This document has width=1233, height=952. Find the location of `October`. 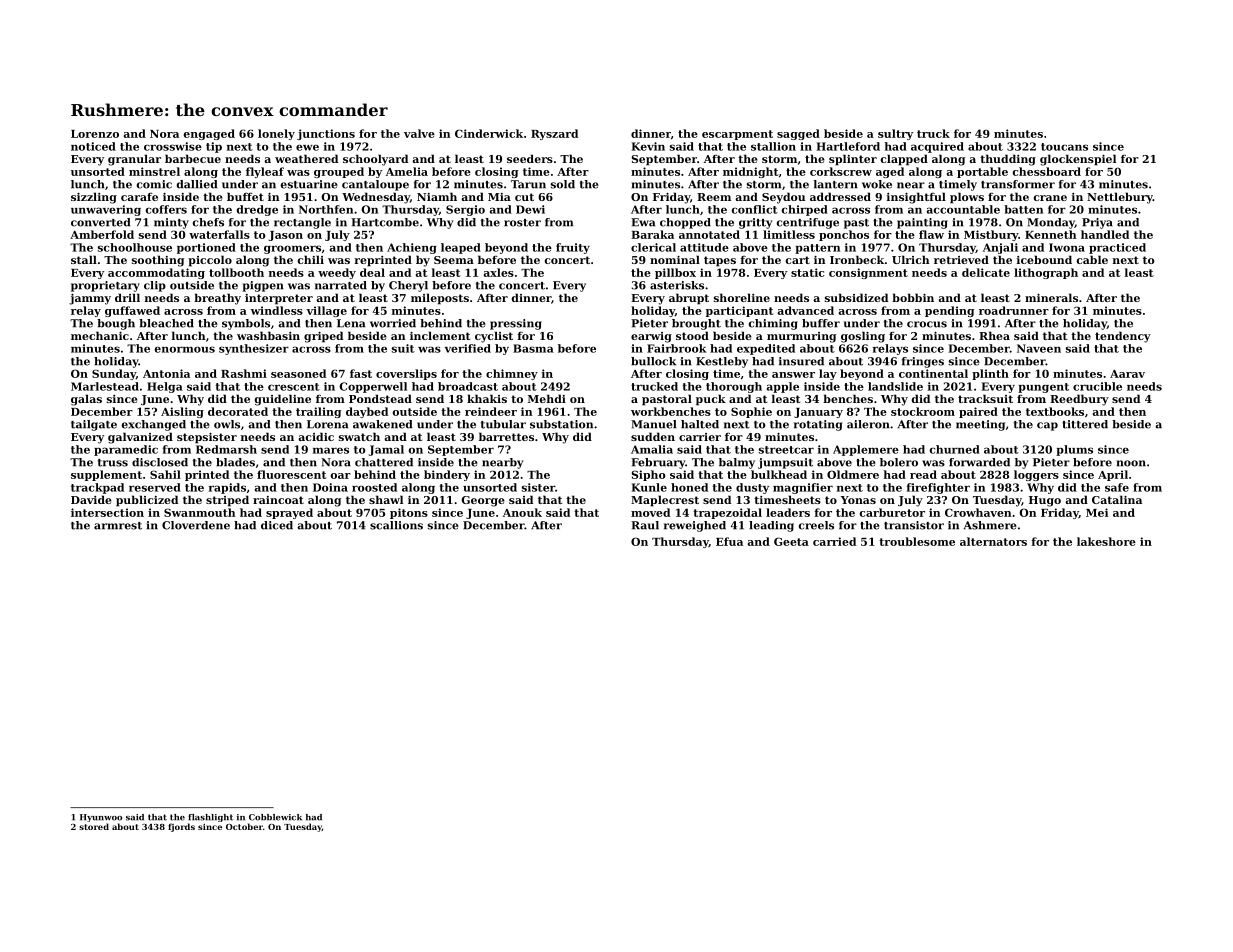

October is located at coordinates (244, 826).
